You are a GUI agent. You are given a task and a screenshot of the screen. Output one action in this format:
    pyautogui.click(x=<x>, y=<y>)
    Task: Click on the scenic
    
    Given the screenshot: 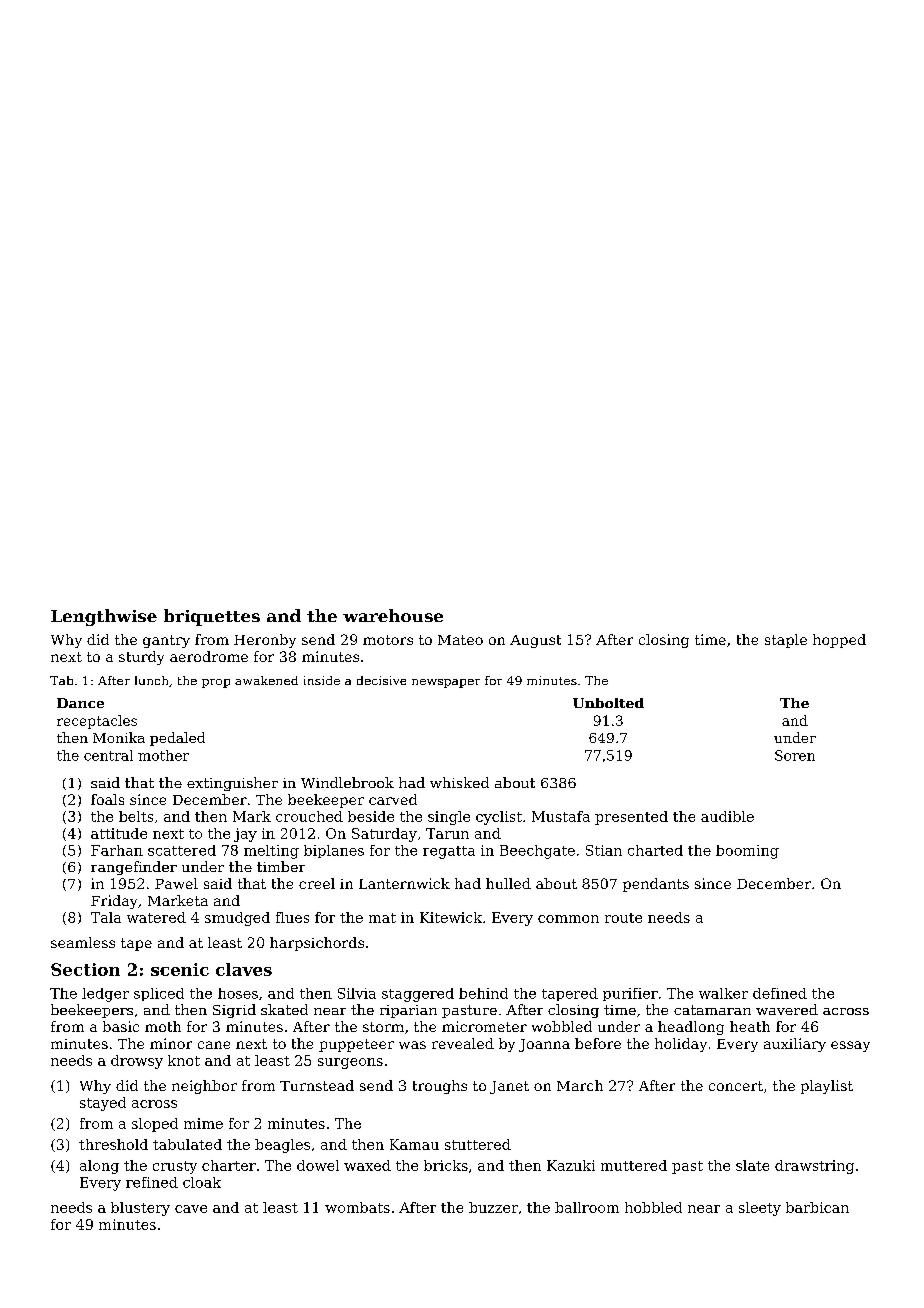 What is the action you would take?
    pyautogui.click(x=180, y=969)
